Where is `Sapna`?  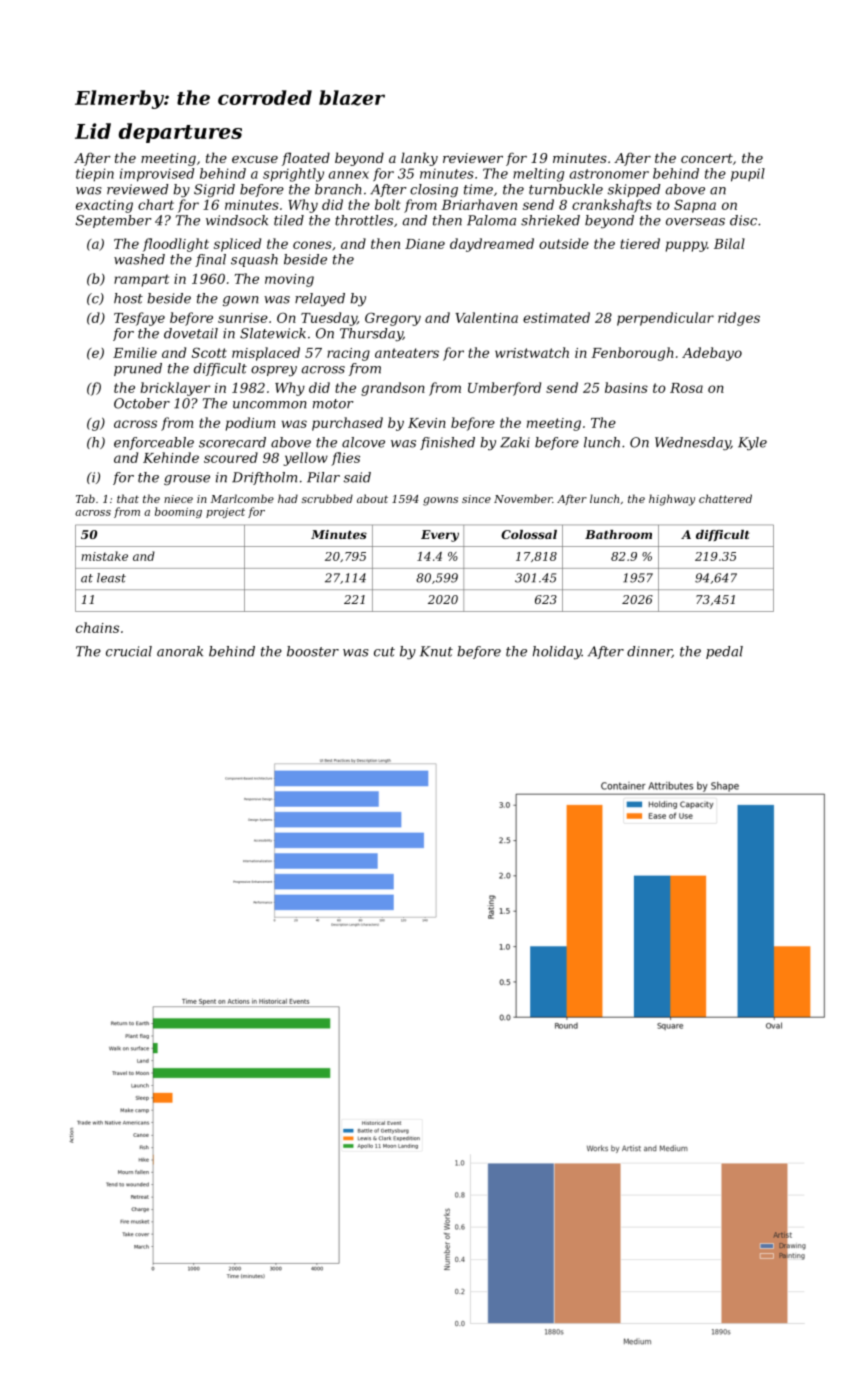
Sapna is located at coordinates (695, 206).
